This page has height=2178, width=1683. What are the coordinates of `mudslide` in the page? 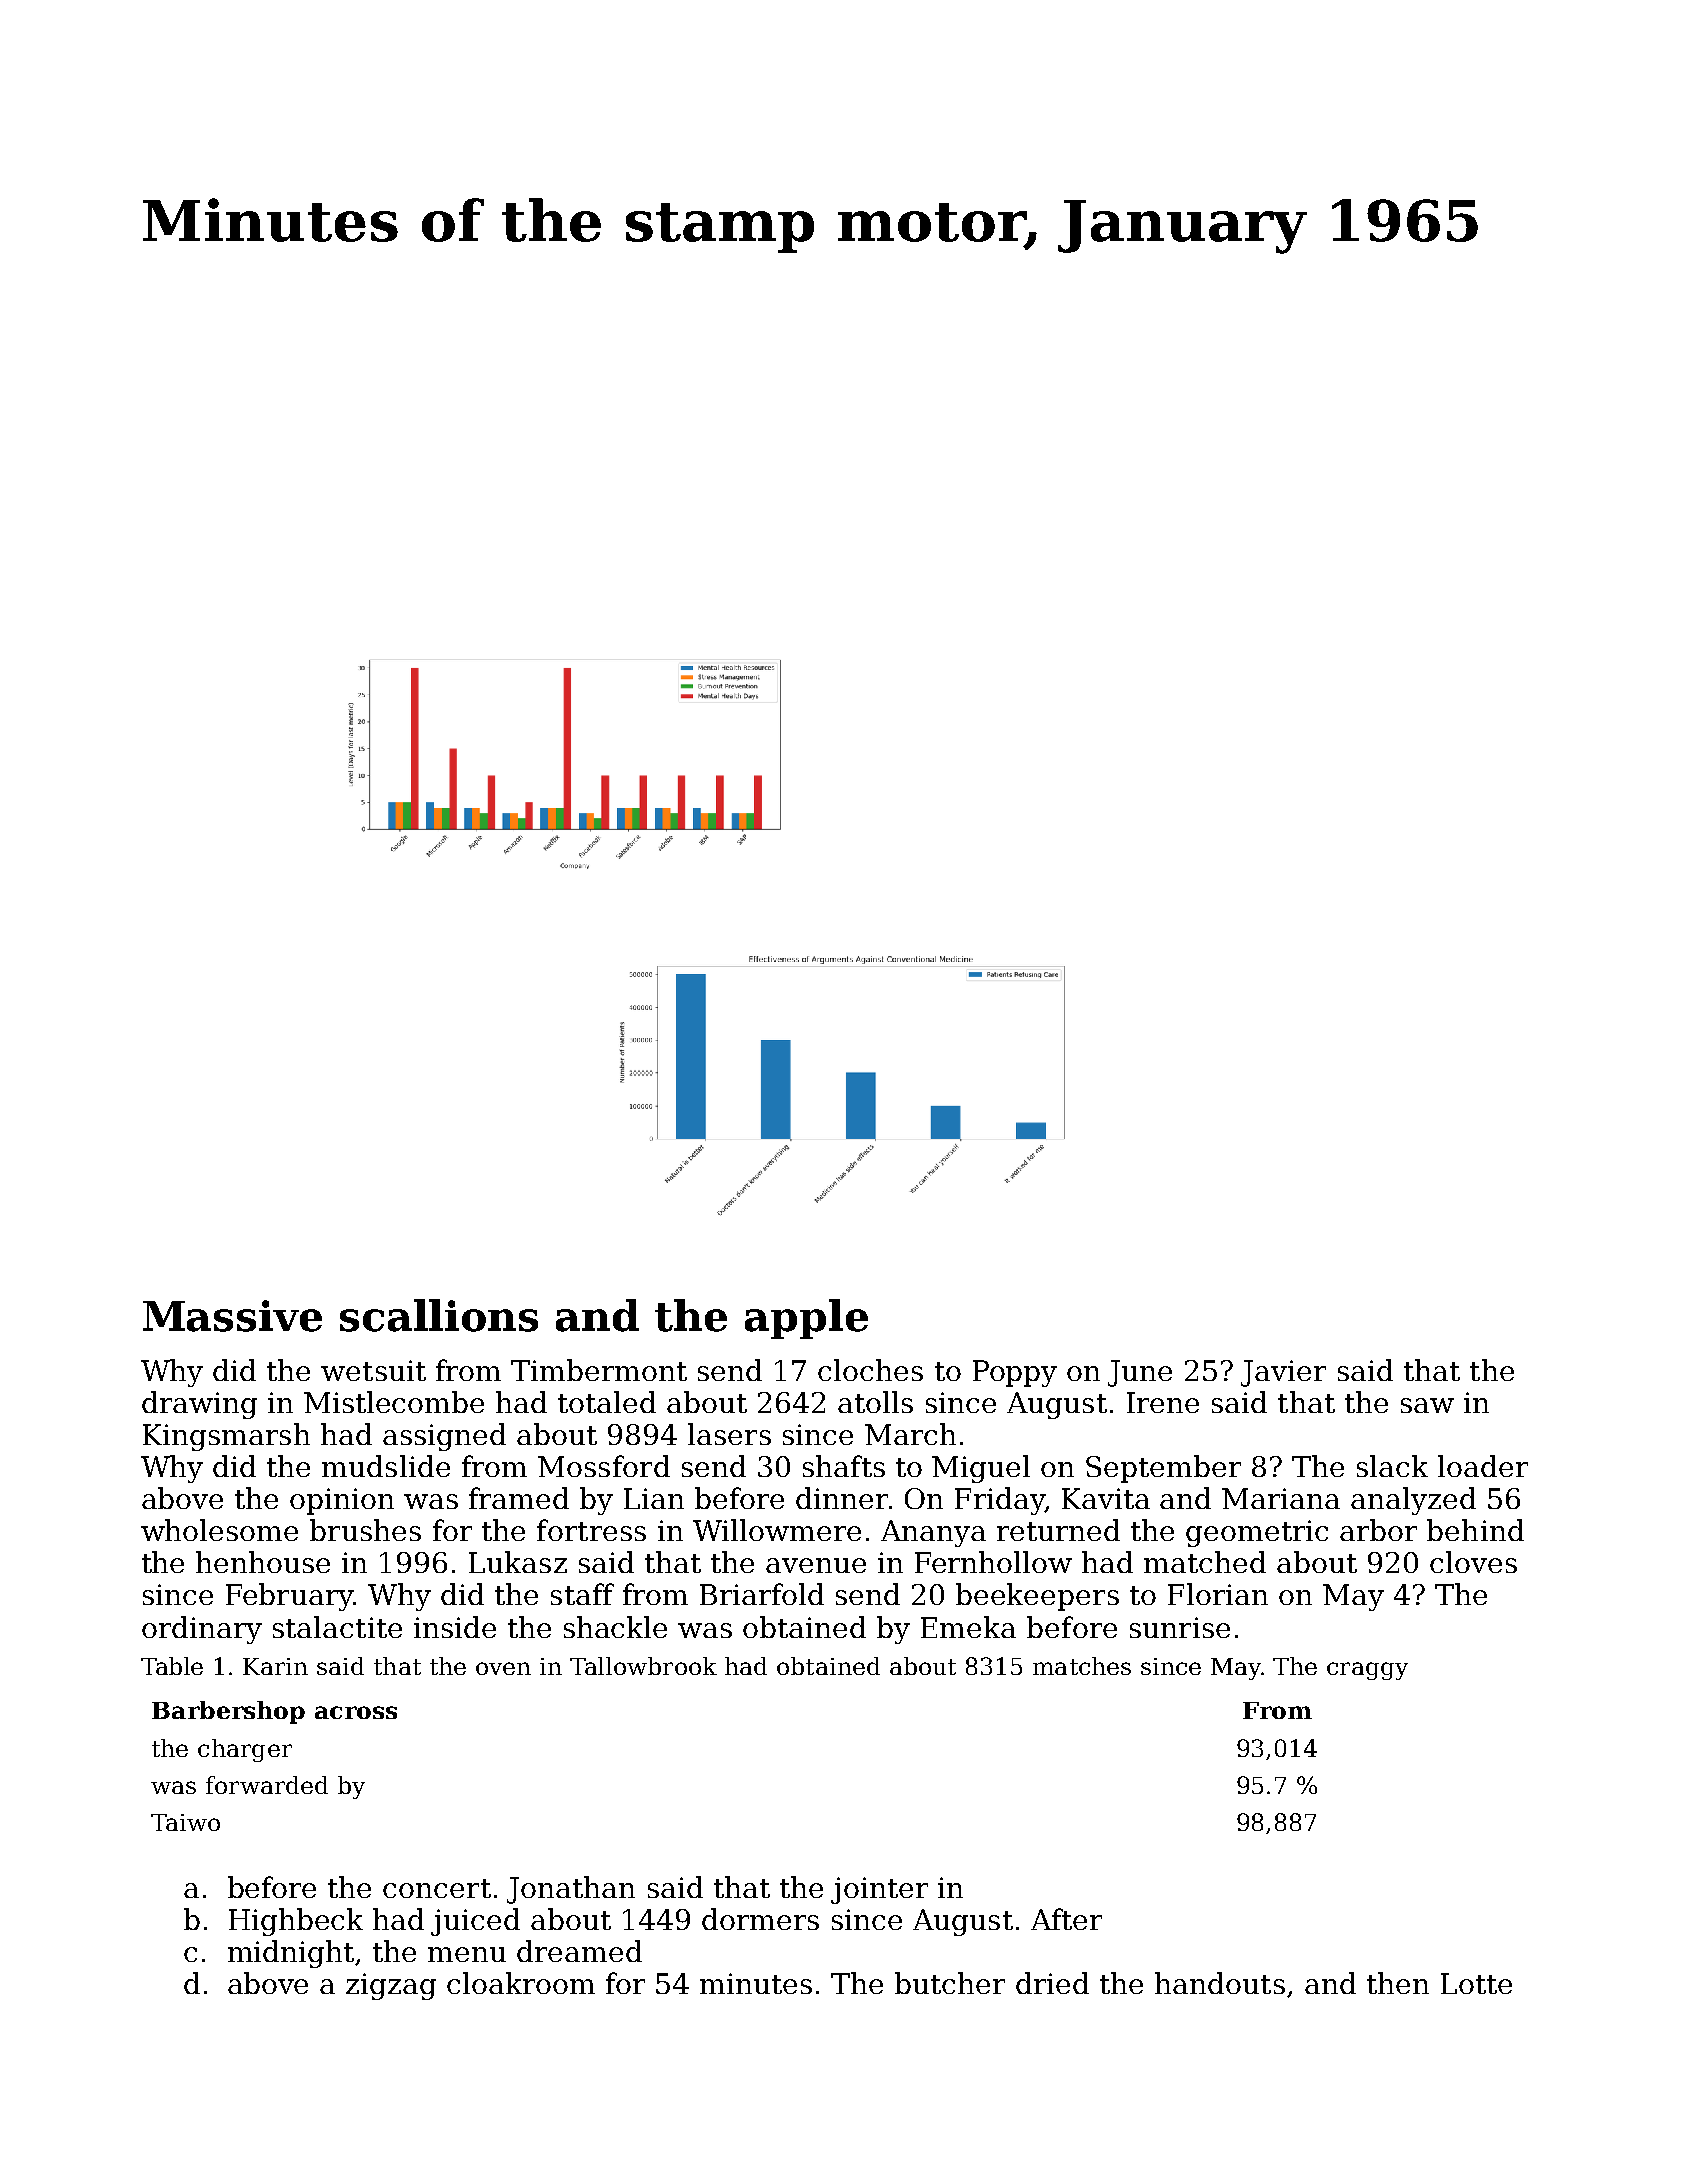 It's located at (386, 1466).
